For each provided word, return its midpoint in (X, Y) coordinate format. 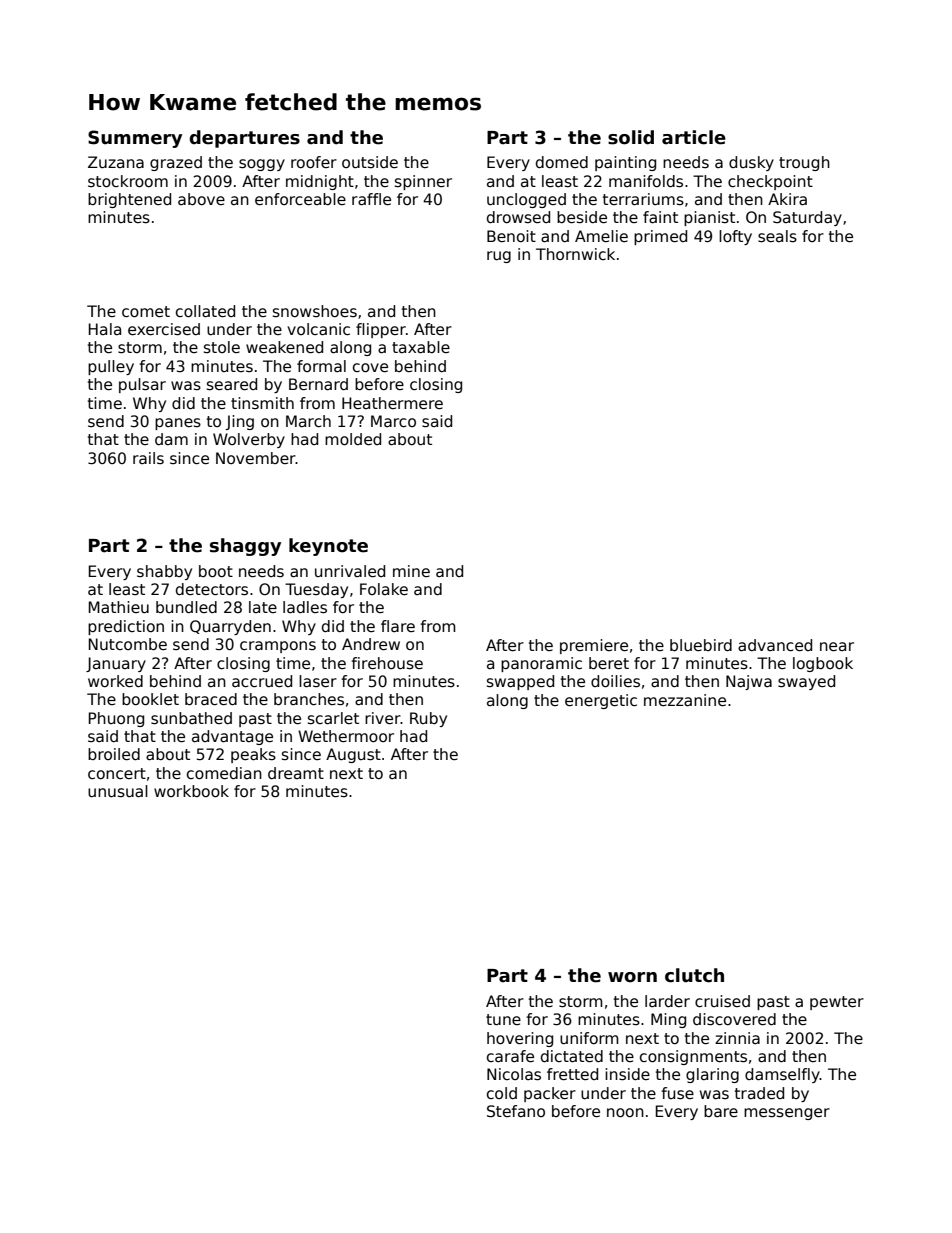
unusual (118, 791)
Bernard (318, 384)
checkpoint (770, 182)
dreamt (296, 773)
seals (777, 236)
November (256, 458)
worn (632, 977)
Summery (135, 139)
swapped (520, 682)
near (837, 646)
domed (562, 162)
